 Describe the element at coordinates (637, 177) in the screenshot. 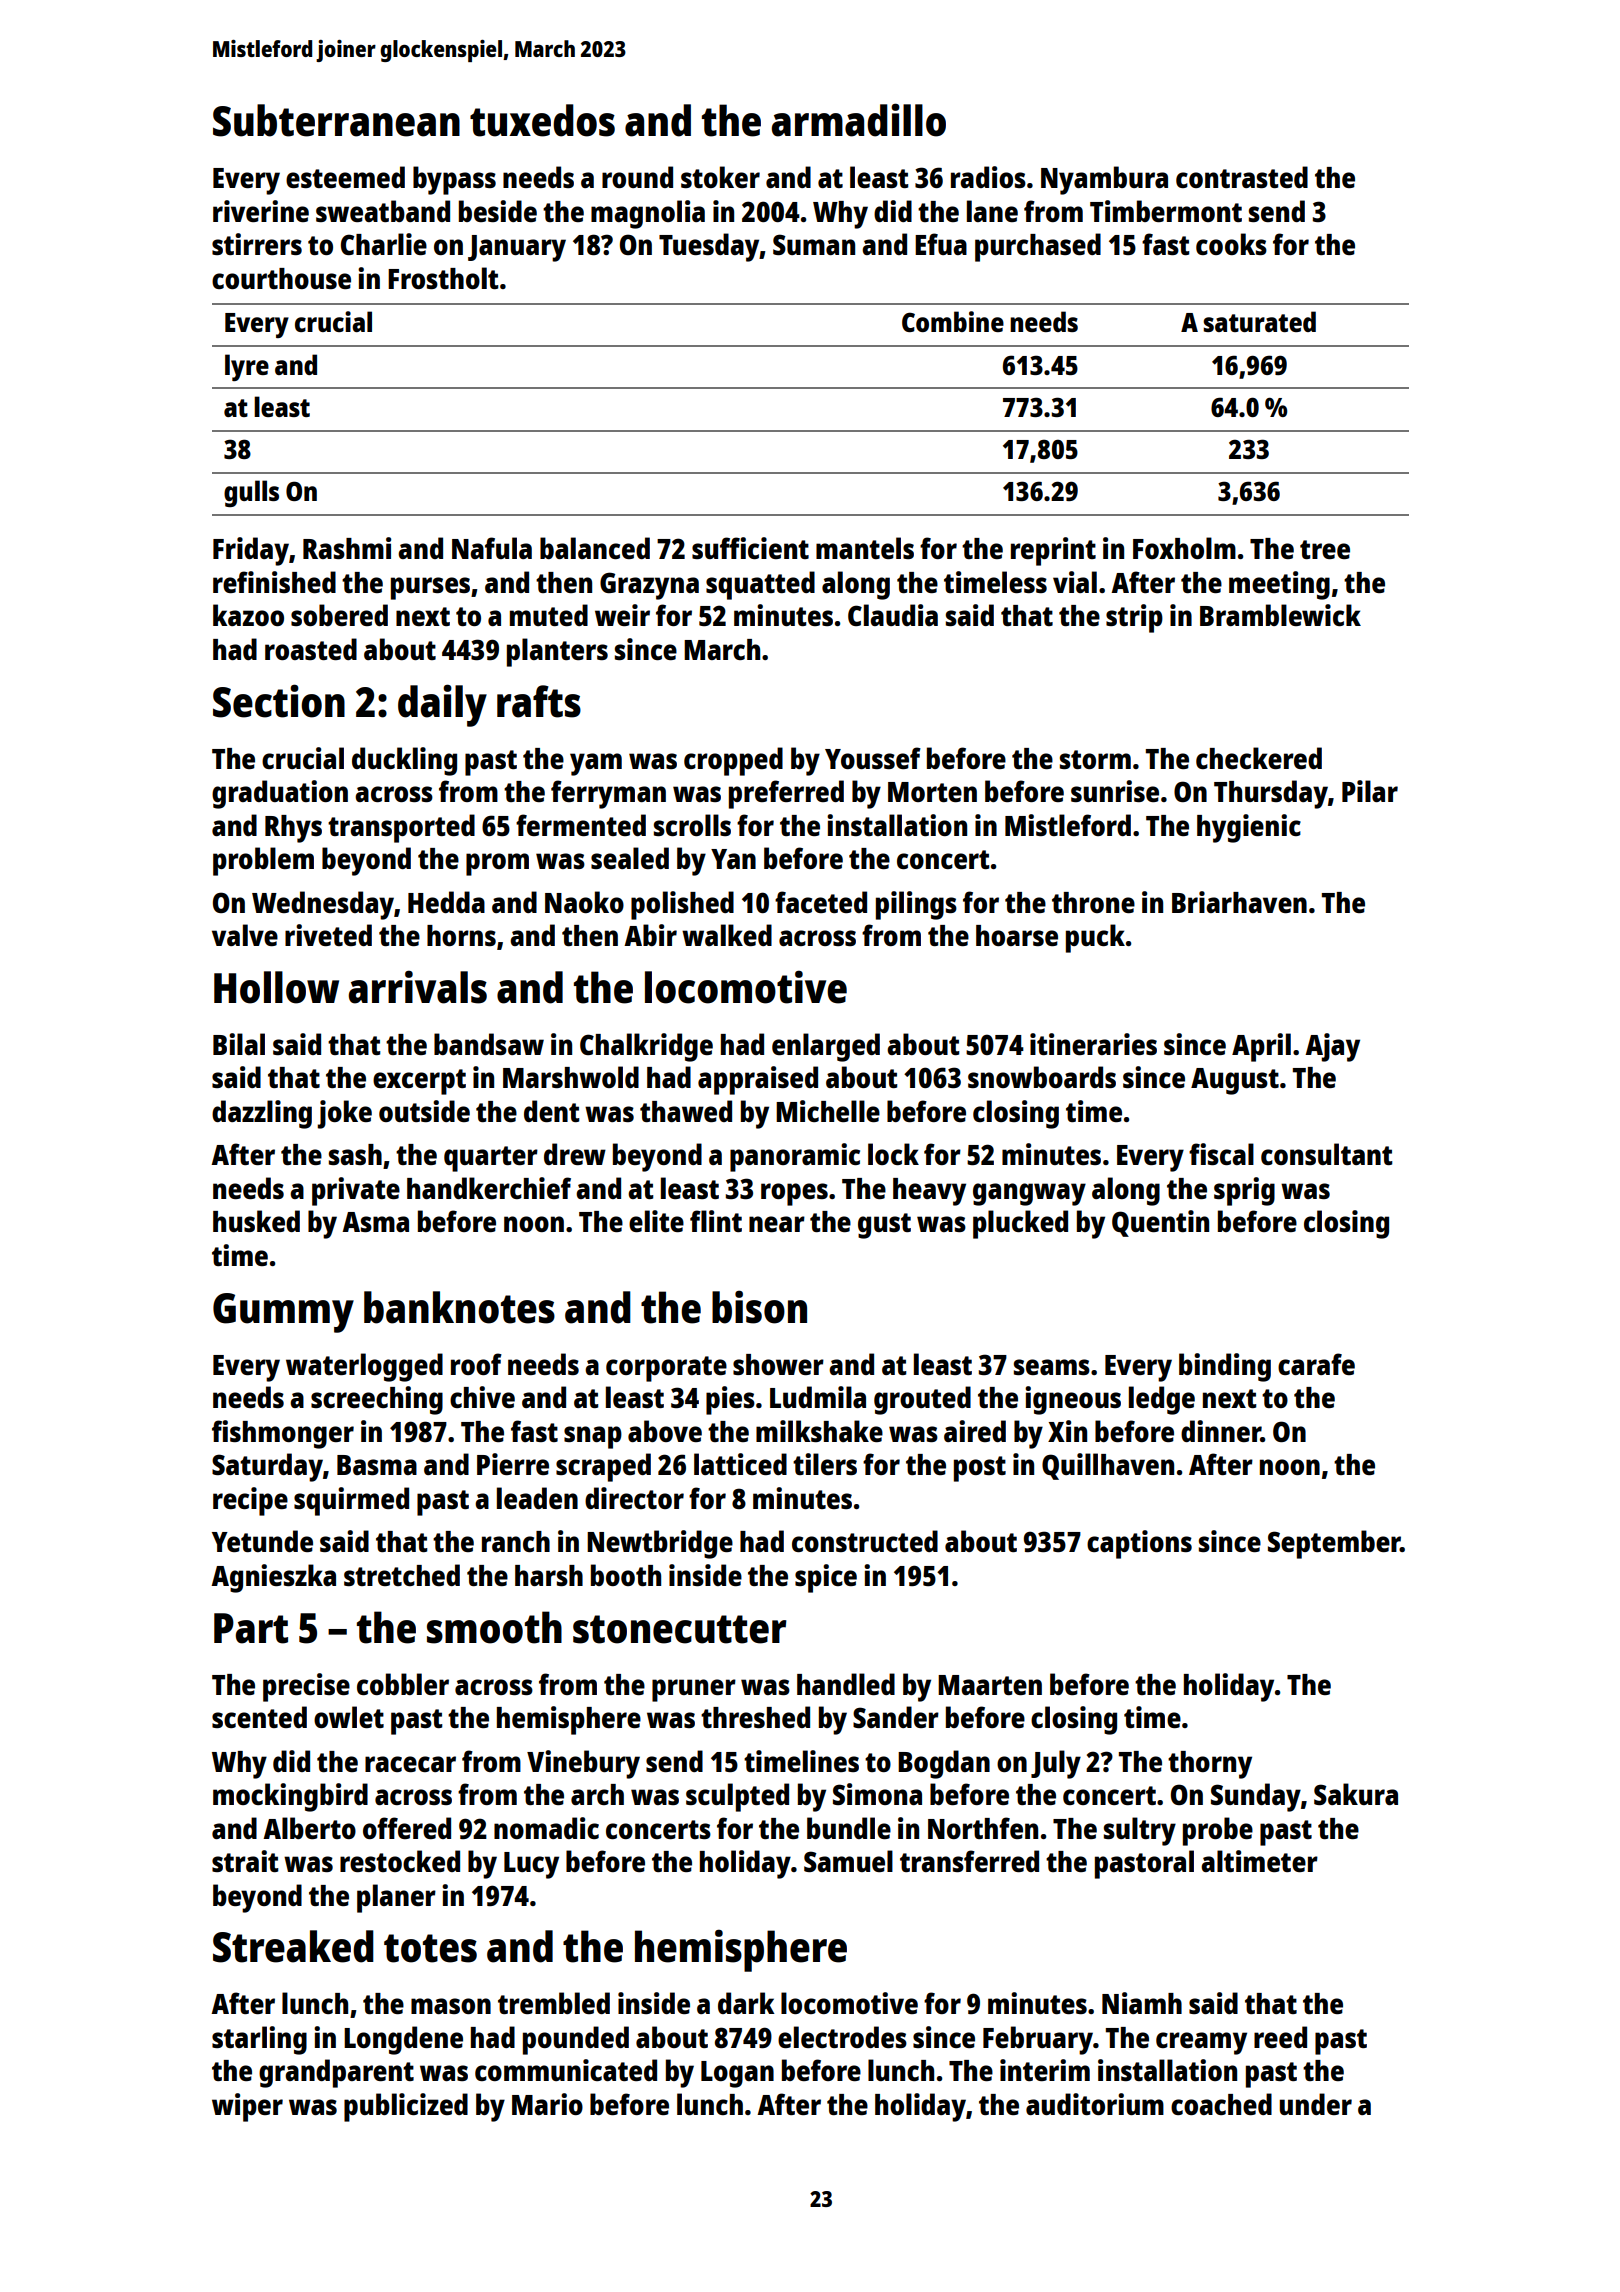

I see `round` at that location.
